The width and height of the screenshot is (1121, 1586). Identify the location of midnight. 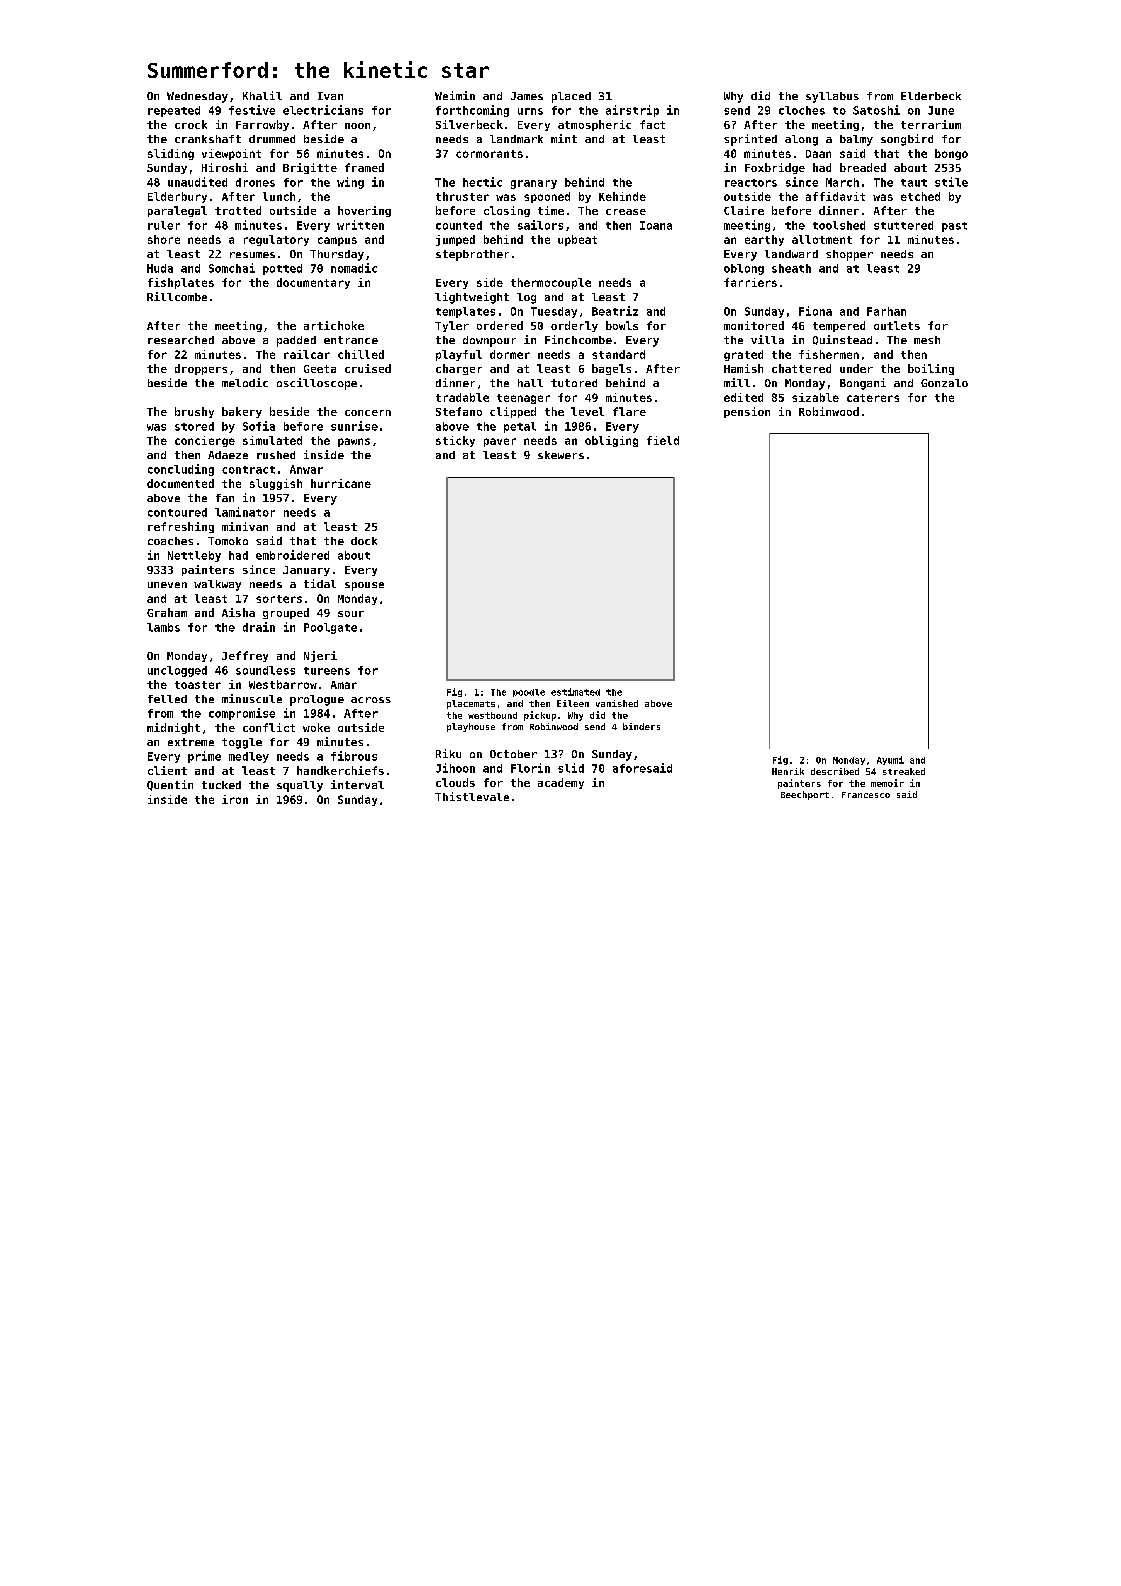
(173, 728).
